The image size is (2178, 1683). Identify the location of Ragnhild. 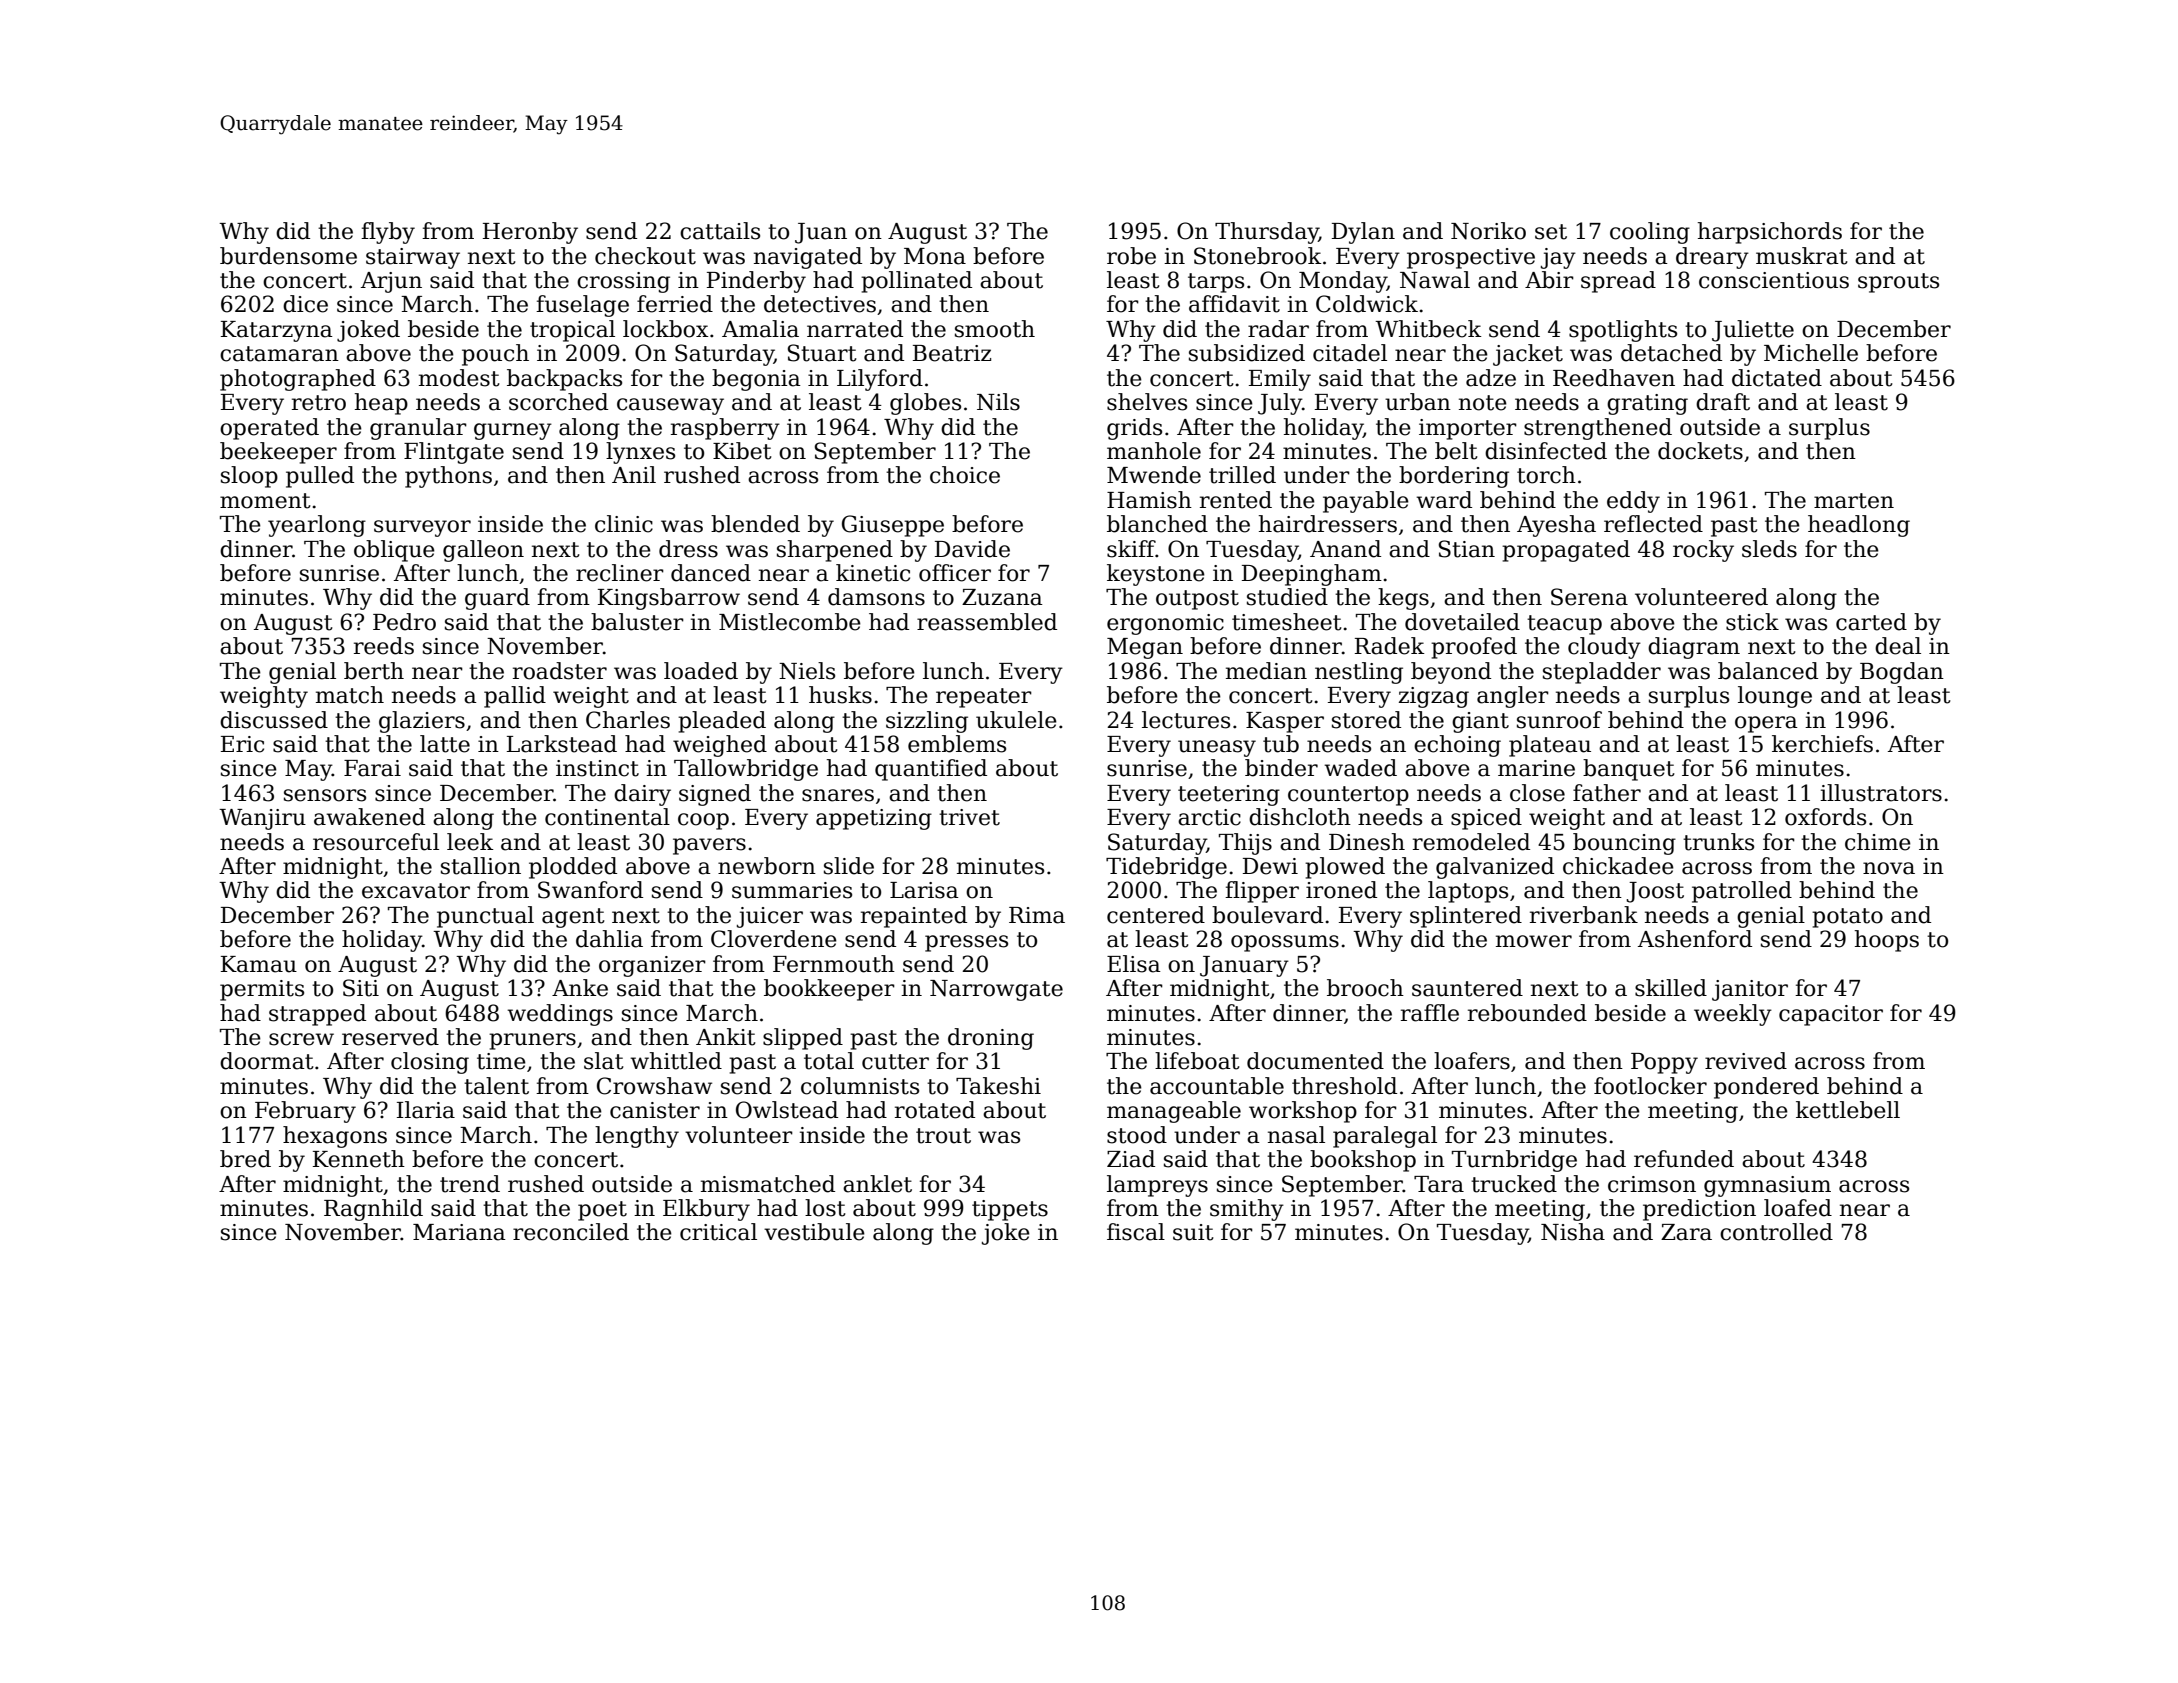
(373, 1210).
